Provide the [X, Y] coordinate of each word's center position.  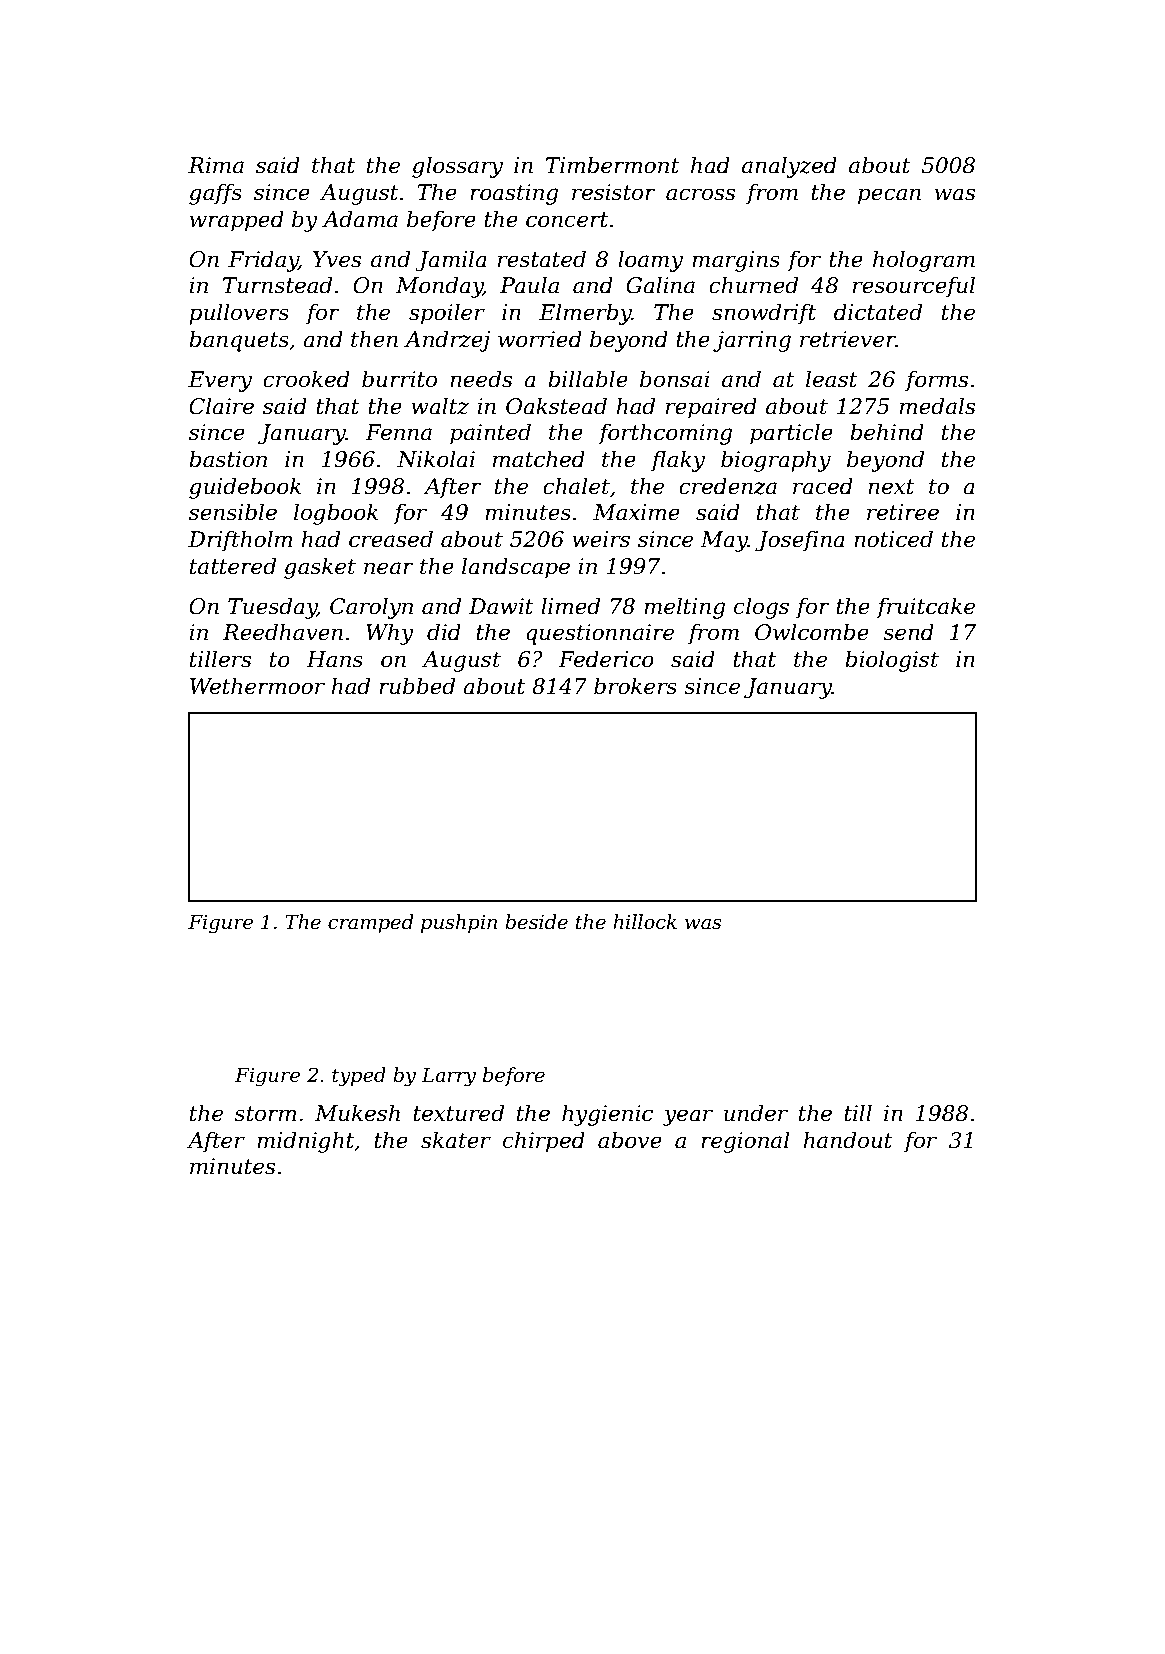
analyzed [789, 167]
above [630, 1140]
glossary [457, 167]
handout [848, 1140]
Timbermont [613, 165]
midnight [305, 1142]
